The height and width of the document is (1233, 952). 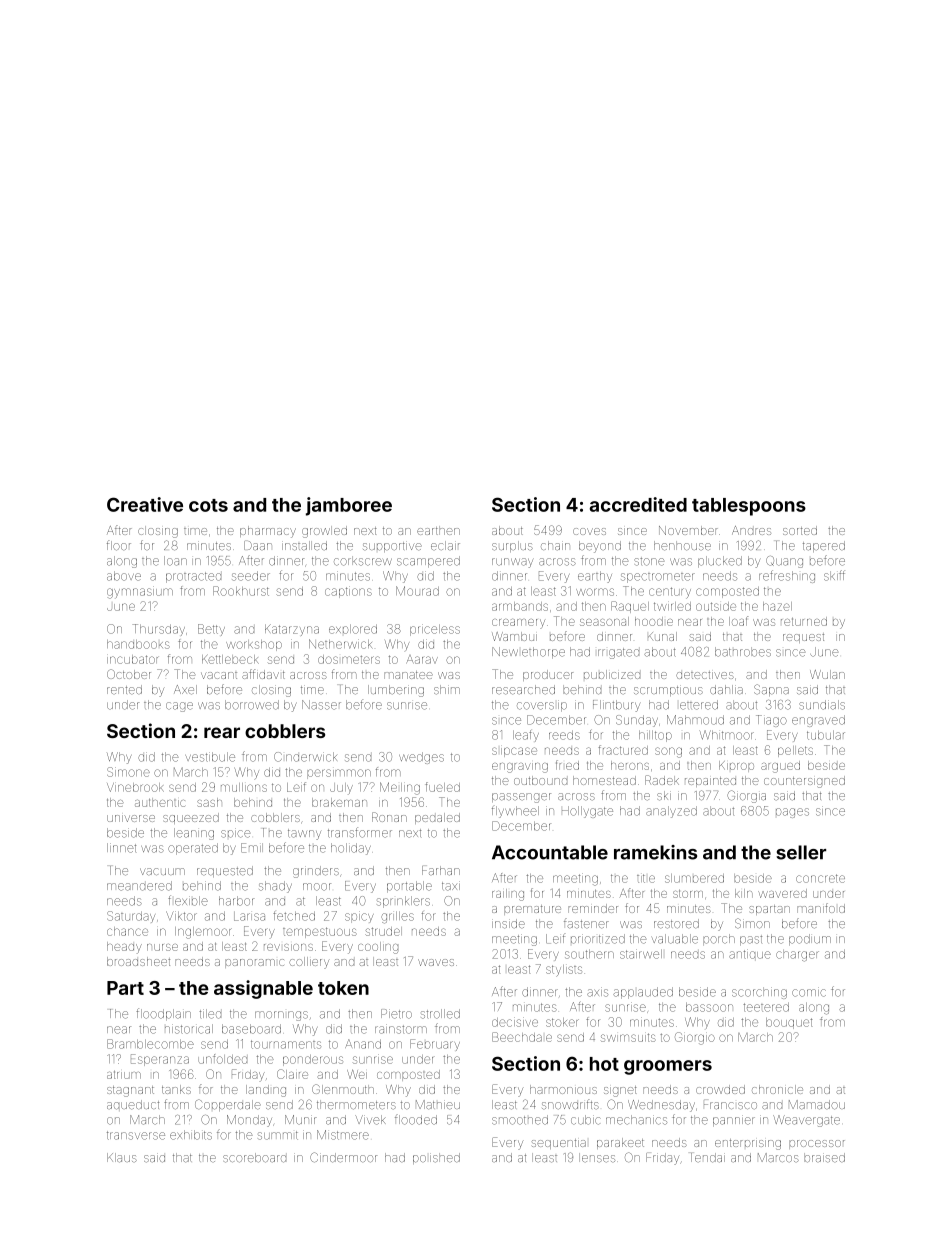 I want to click on coves, so click(x=589, y=531).
